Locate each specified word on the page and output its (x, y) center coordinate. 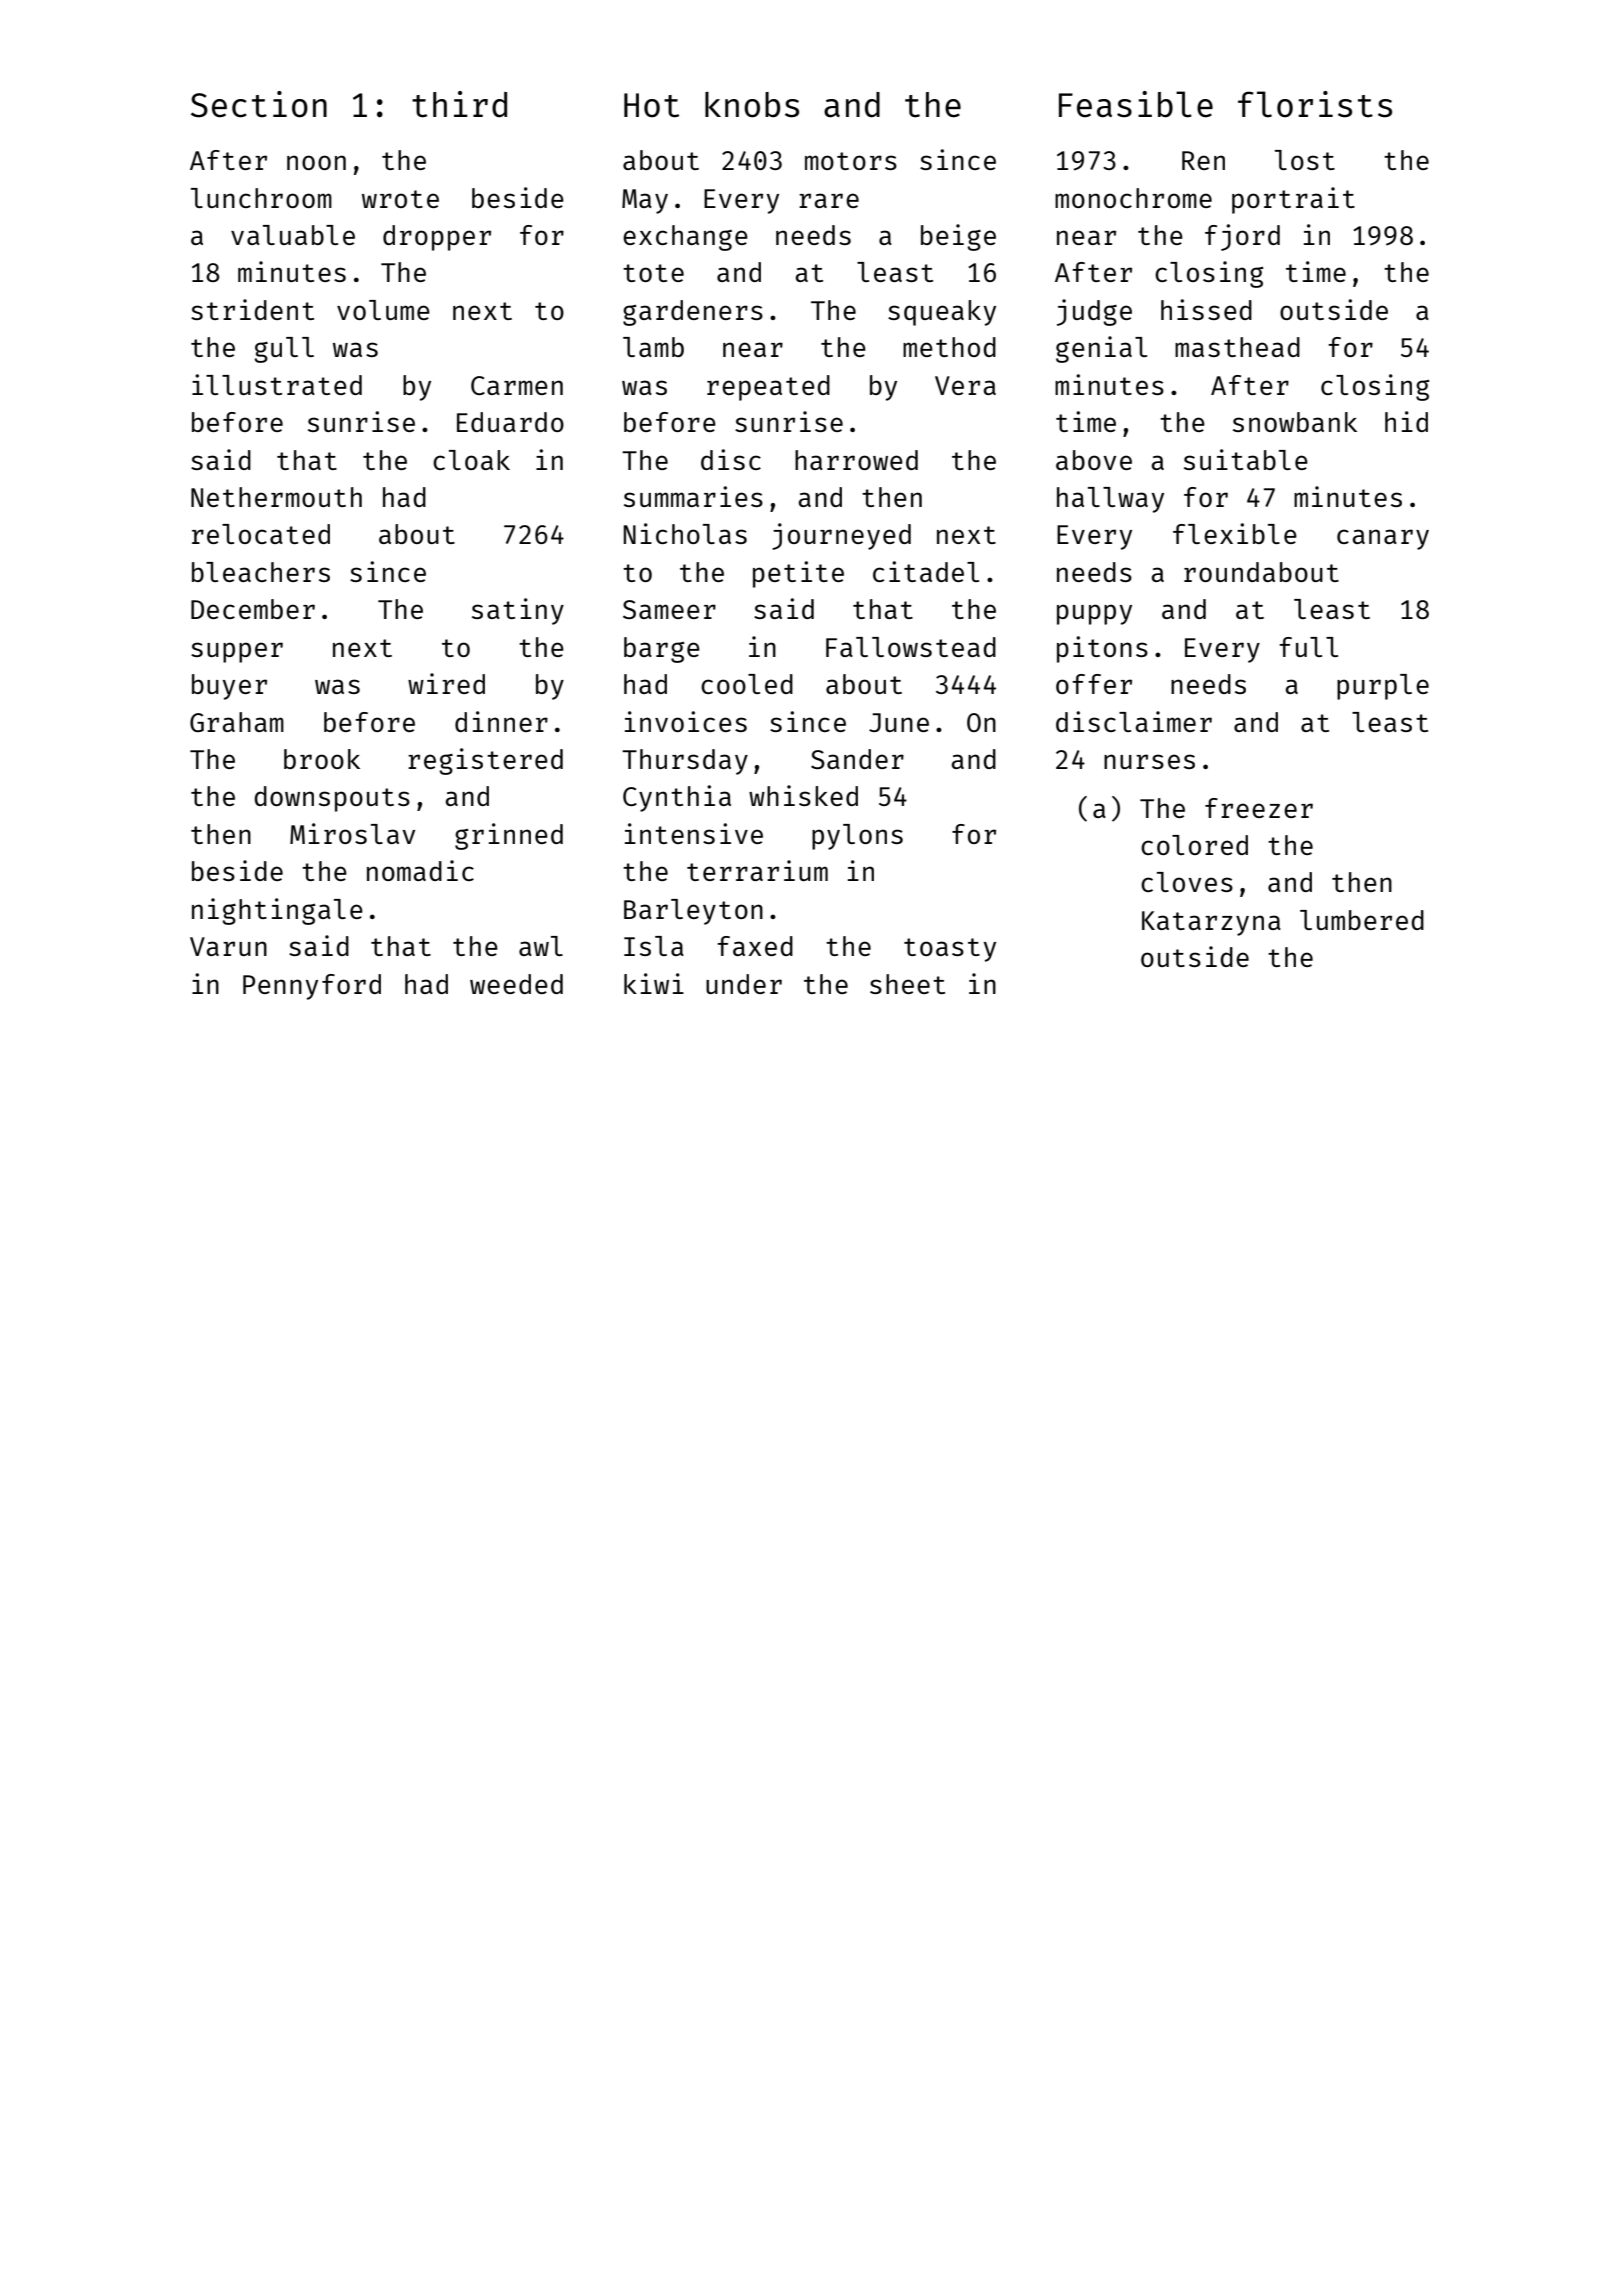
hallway (1110, 500)
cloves (1187, 882)
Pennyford (312, 987)
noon (316, 162)
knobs (752, 105)
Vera (965, 385)
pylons (857, 837)
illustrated (277, 384)
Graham (237, 722)
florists (1315, 104)
